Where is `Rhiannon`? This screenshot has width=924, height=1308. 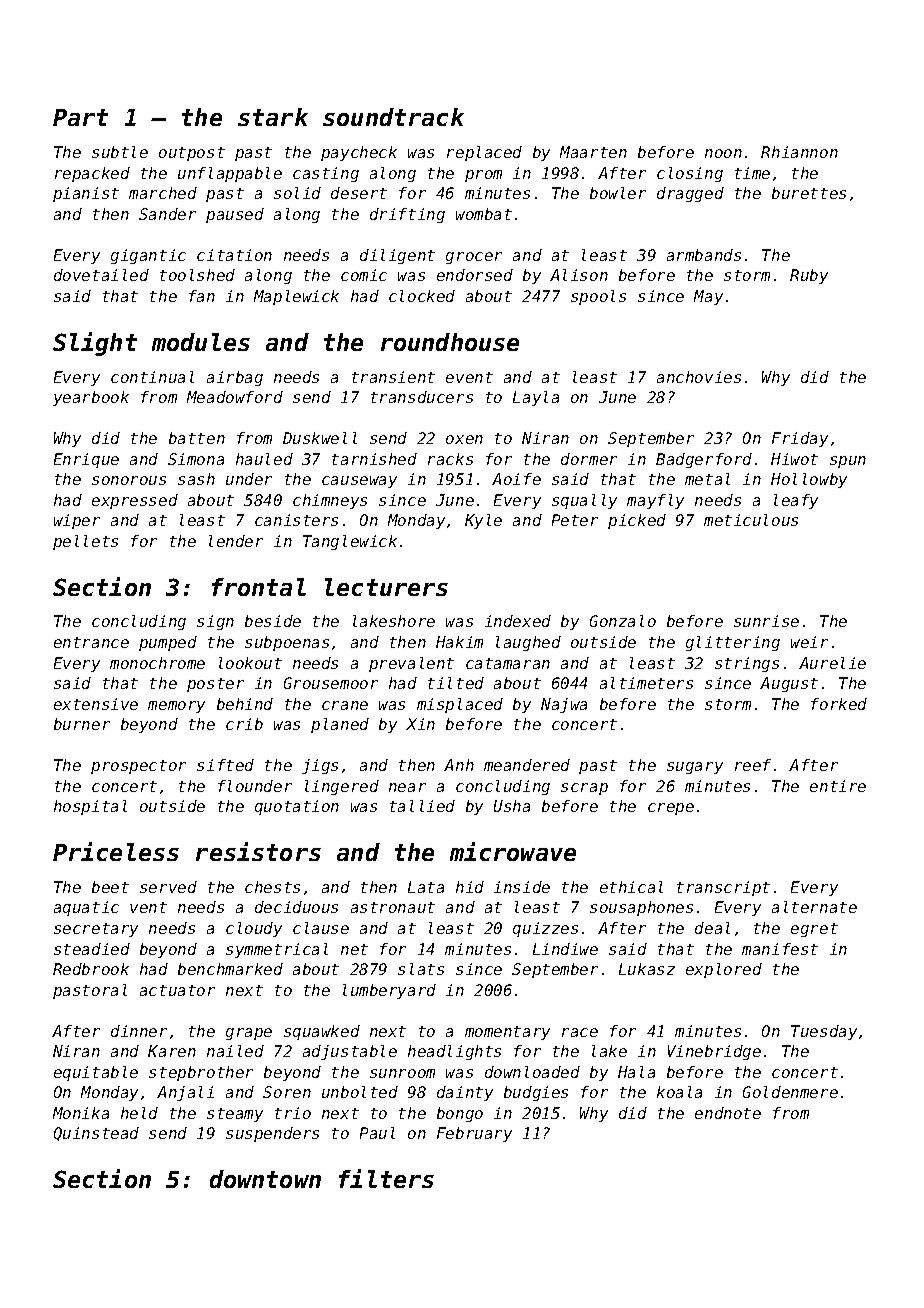 Rhiannon is located at coordinates (799, 152).
